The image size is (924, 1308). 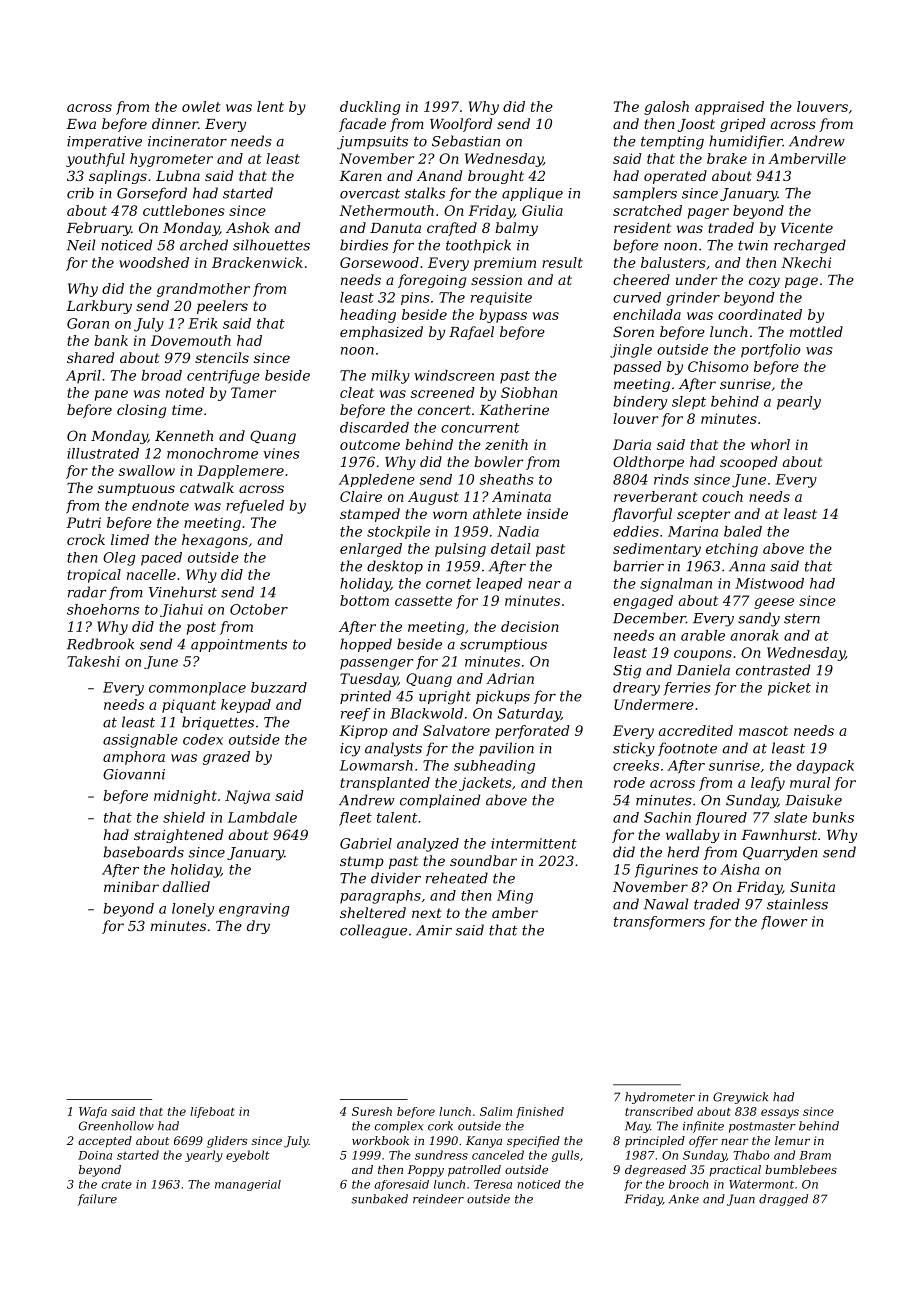 I want to click on contrasted, so click(x=773, y=670).
